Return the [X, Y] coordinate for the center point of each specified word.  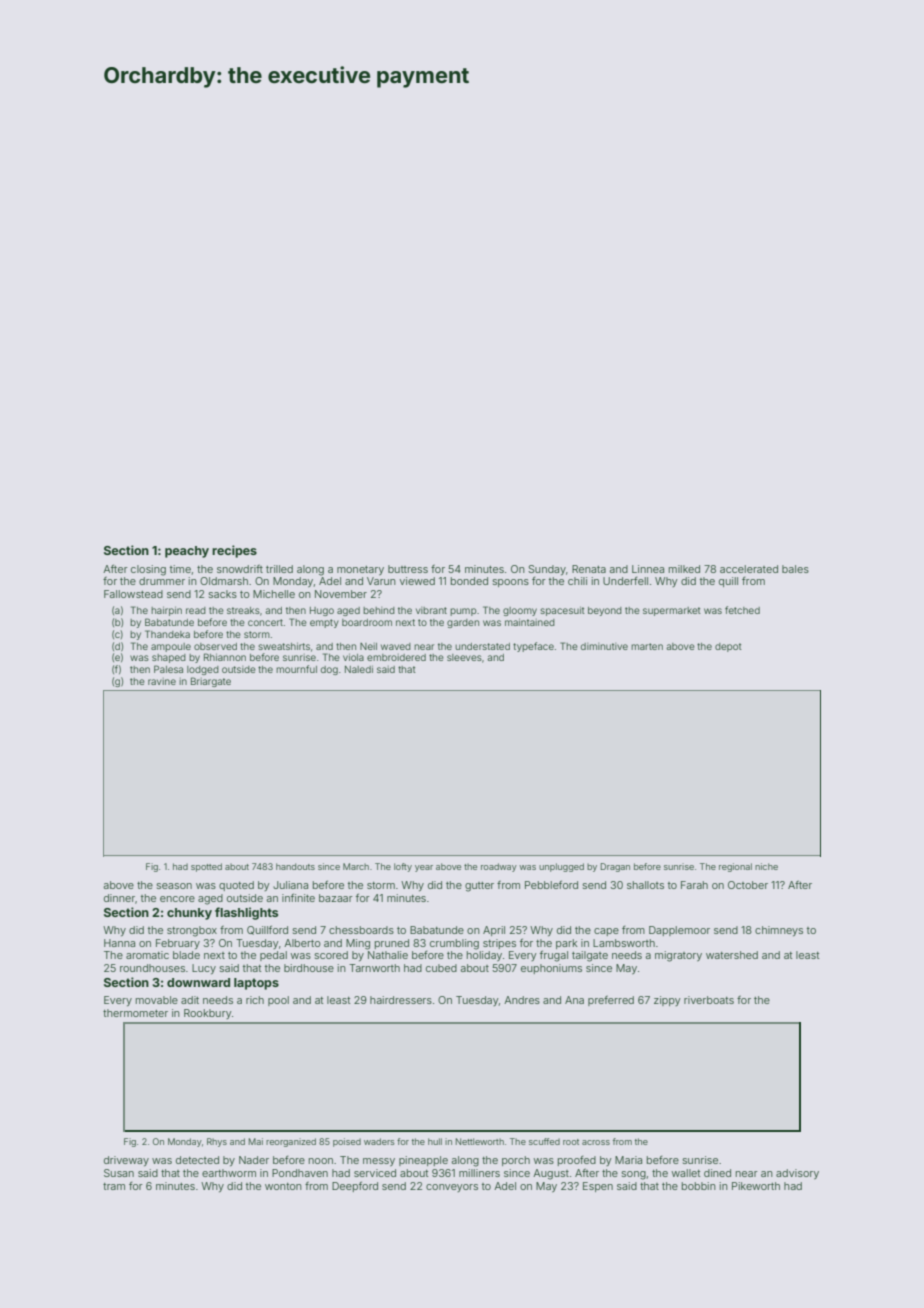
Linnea [648, 569]
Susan [119, 1173]
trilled [279, 569]
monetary [360, 570]
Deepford [355, 1187]
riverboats [709, 1000]
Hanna [119, 943]
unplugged [561, 867]
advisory [797, 1174]
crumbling [454, 944]
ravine [162, 681]
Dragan [615, 867]
